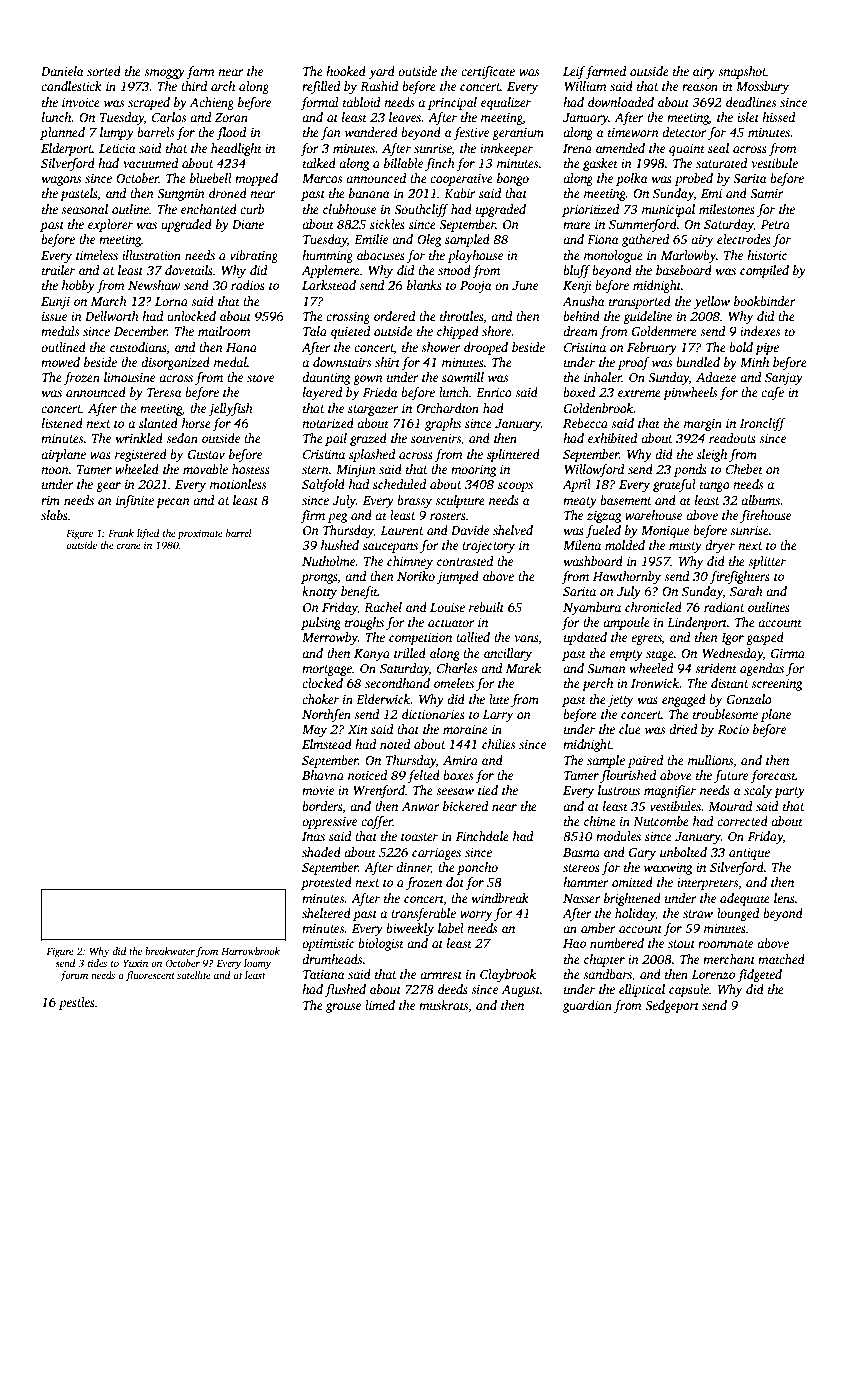  What do you see at coordinates (778, 117) in the screenshot?
I see `hissed` at bounding box center [778, 117].
